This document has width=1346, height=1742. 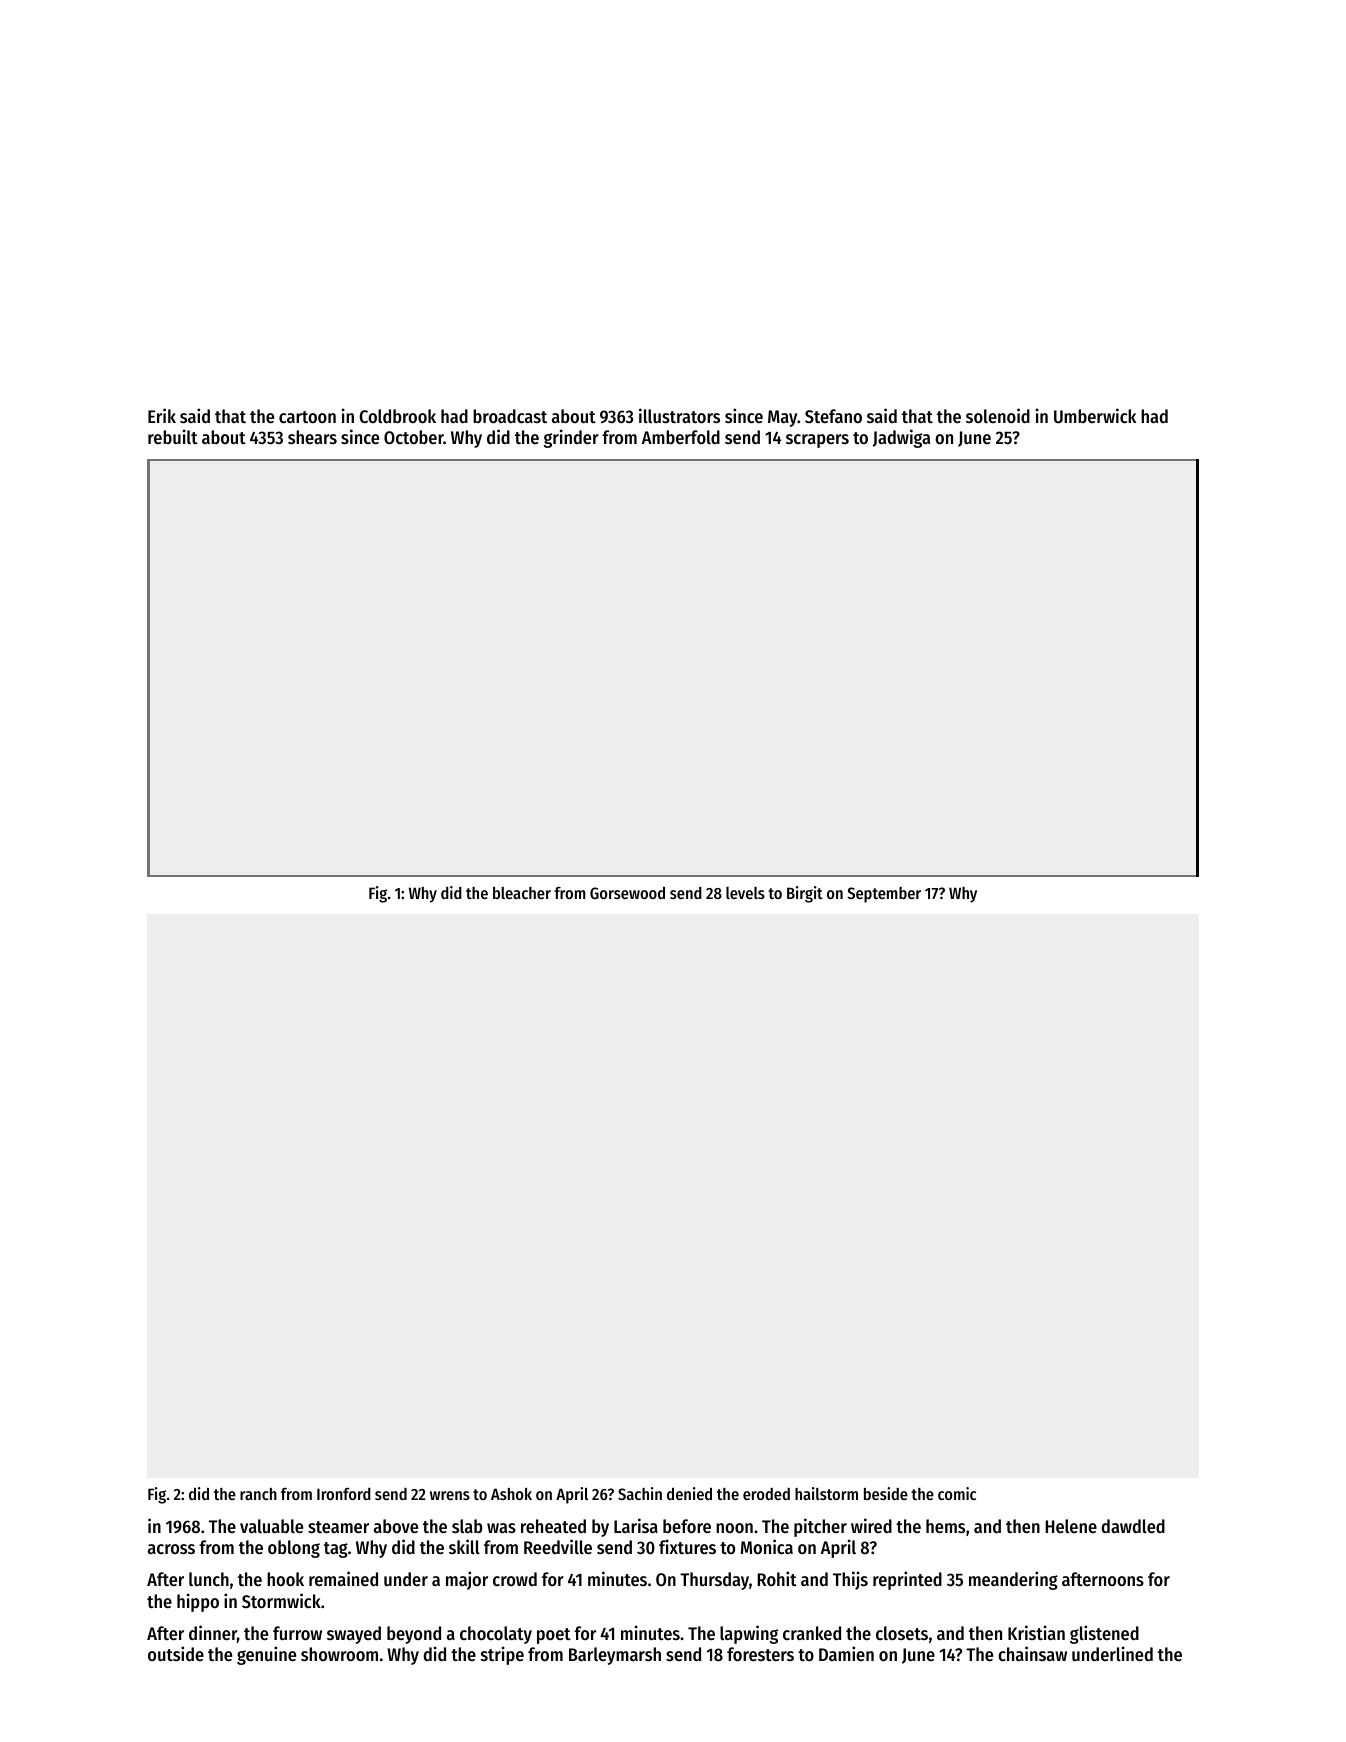 What do you see at coordinates (266, 1655) in the document?
I see `genuine` at bounding box center [266, 1655].
